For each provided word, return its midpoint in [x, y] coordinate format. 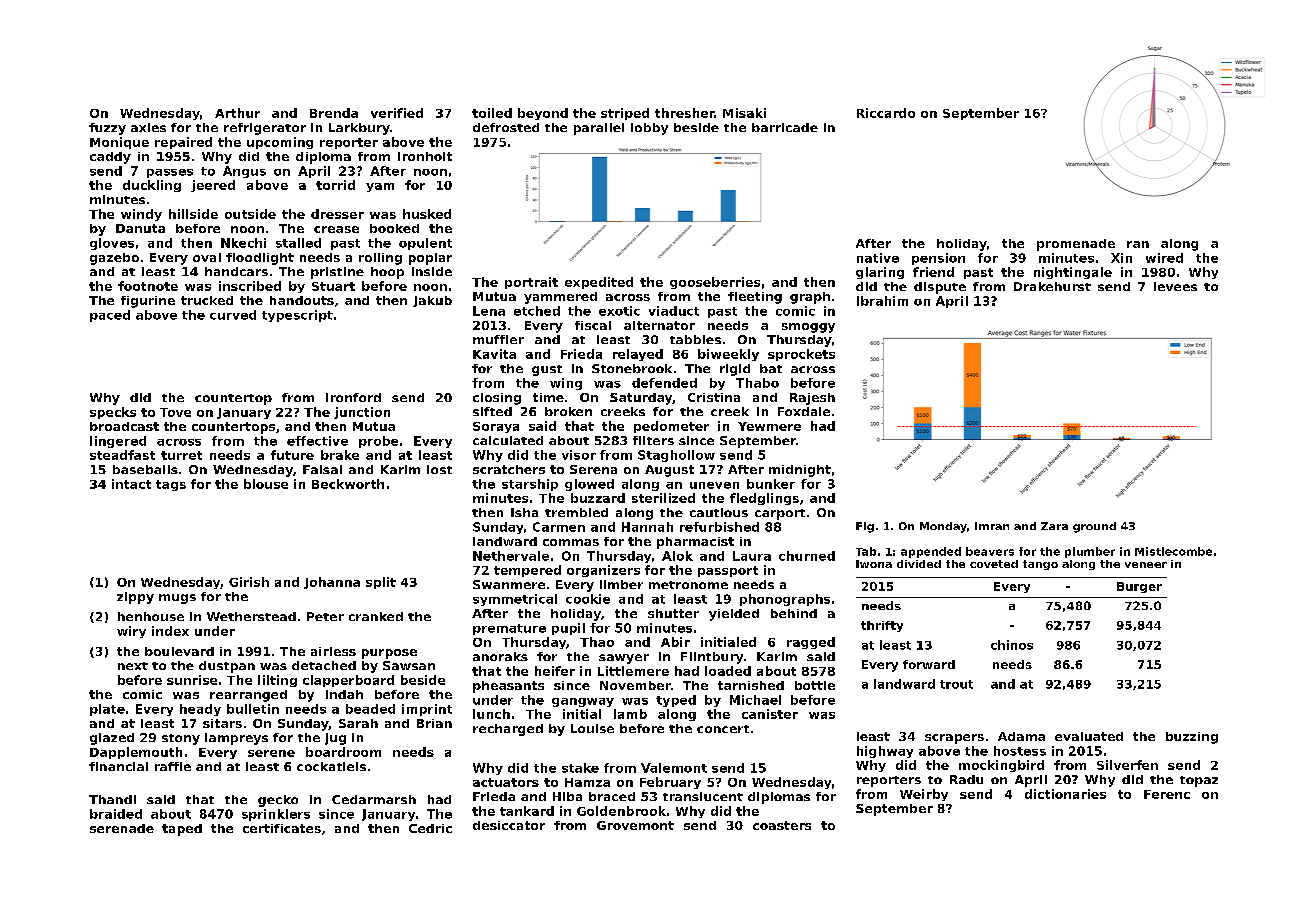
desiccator [509, 825]
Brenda [334, 113]
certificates [282, 828]
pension [938, 259]
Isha [524, 512]
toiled [492, 113]
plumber [1090, 552]
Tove [175, 412]
